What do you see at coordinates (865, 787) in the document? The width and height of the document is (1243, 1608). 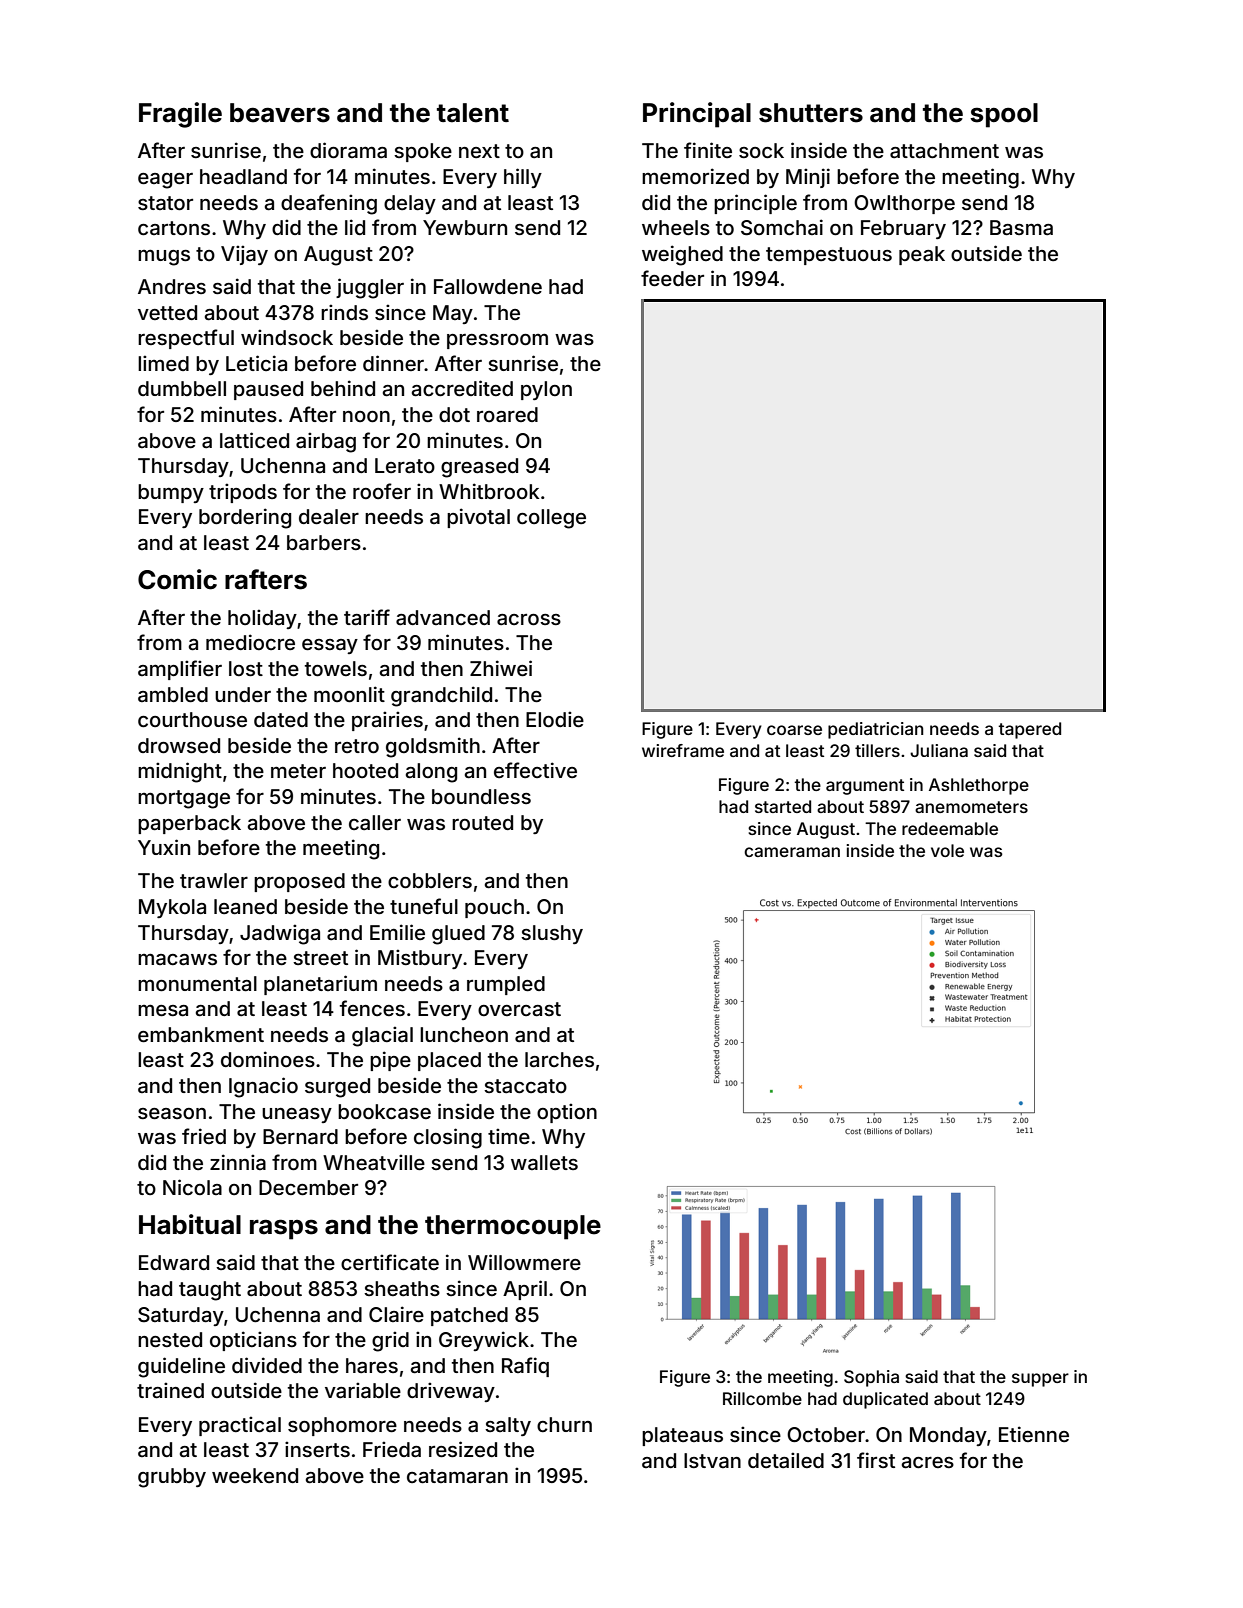 I see `argument` at bounding box center [865, 787].
